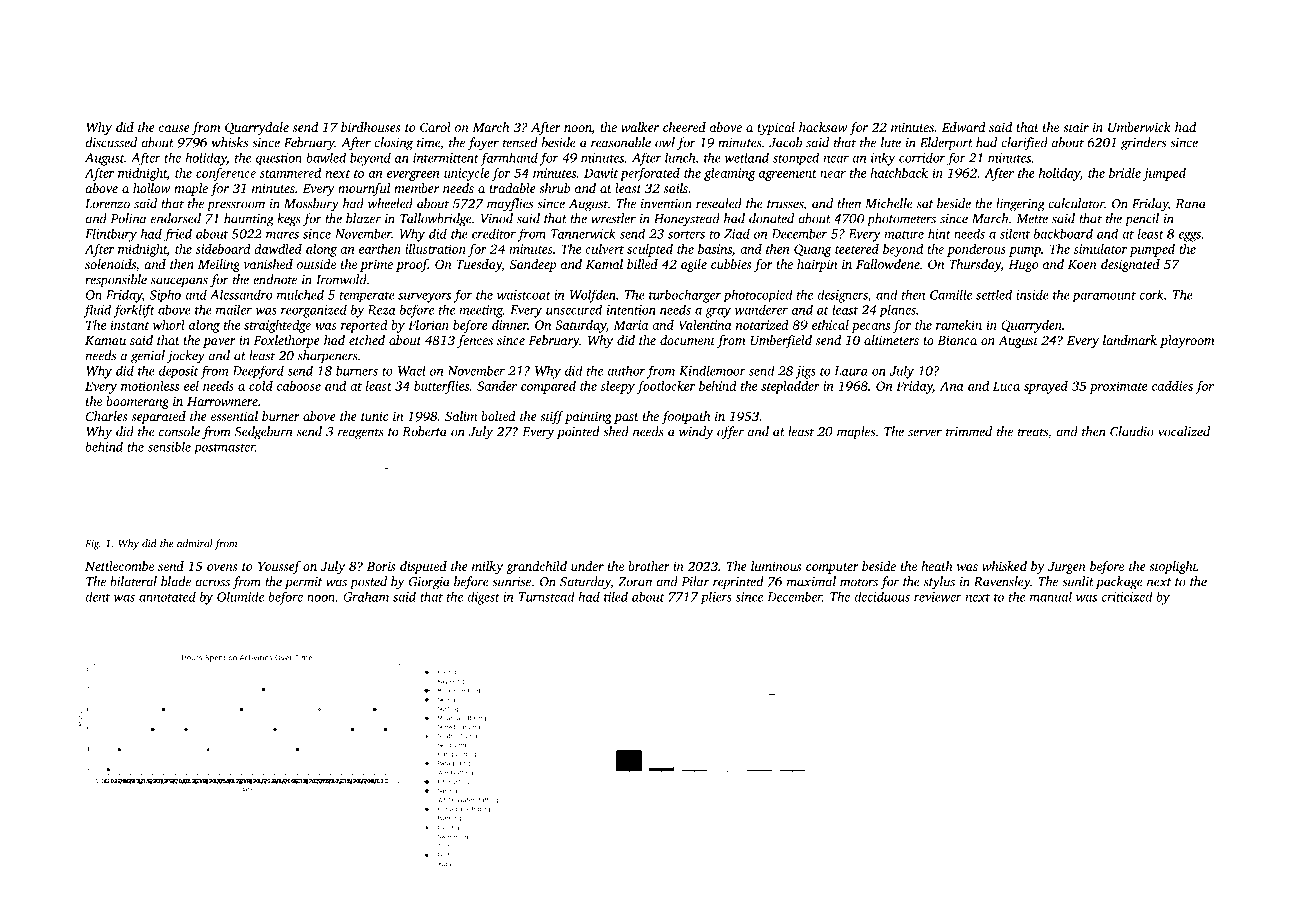 This screenshot has height=924, width=1308. What do you see at coordinates (148, 357) in the screenshot?
I see `genial` at bounding box center [148, 357].
